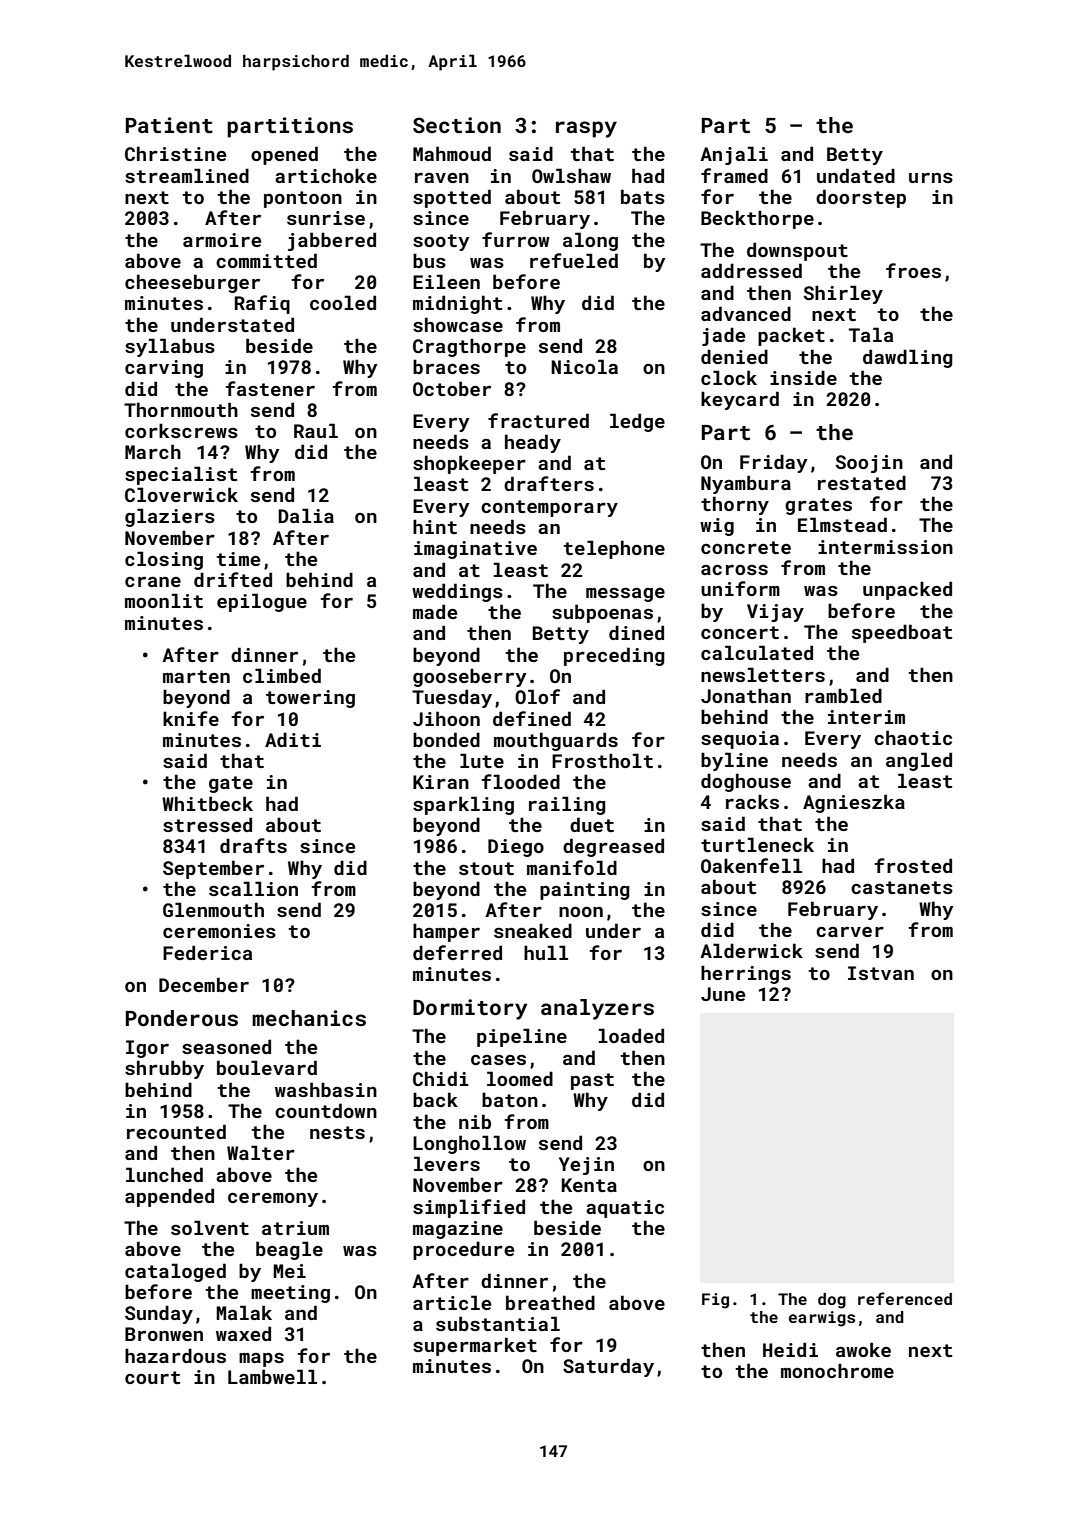 This screenshot has width=1078, height=1524. Describe the element at coordinates (326, 218) in the screenshot. I see `sunrise` at that location.
